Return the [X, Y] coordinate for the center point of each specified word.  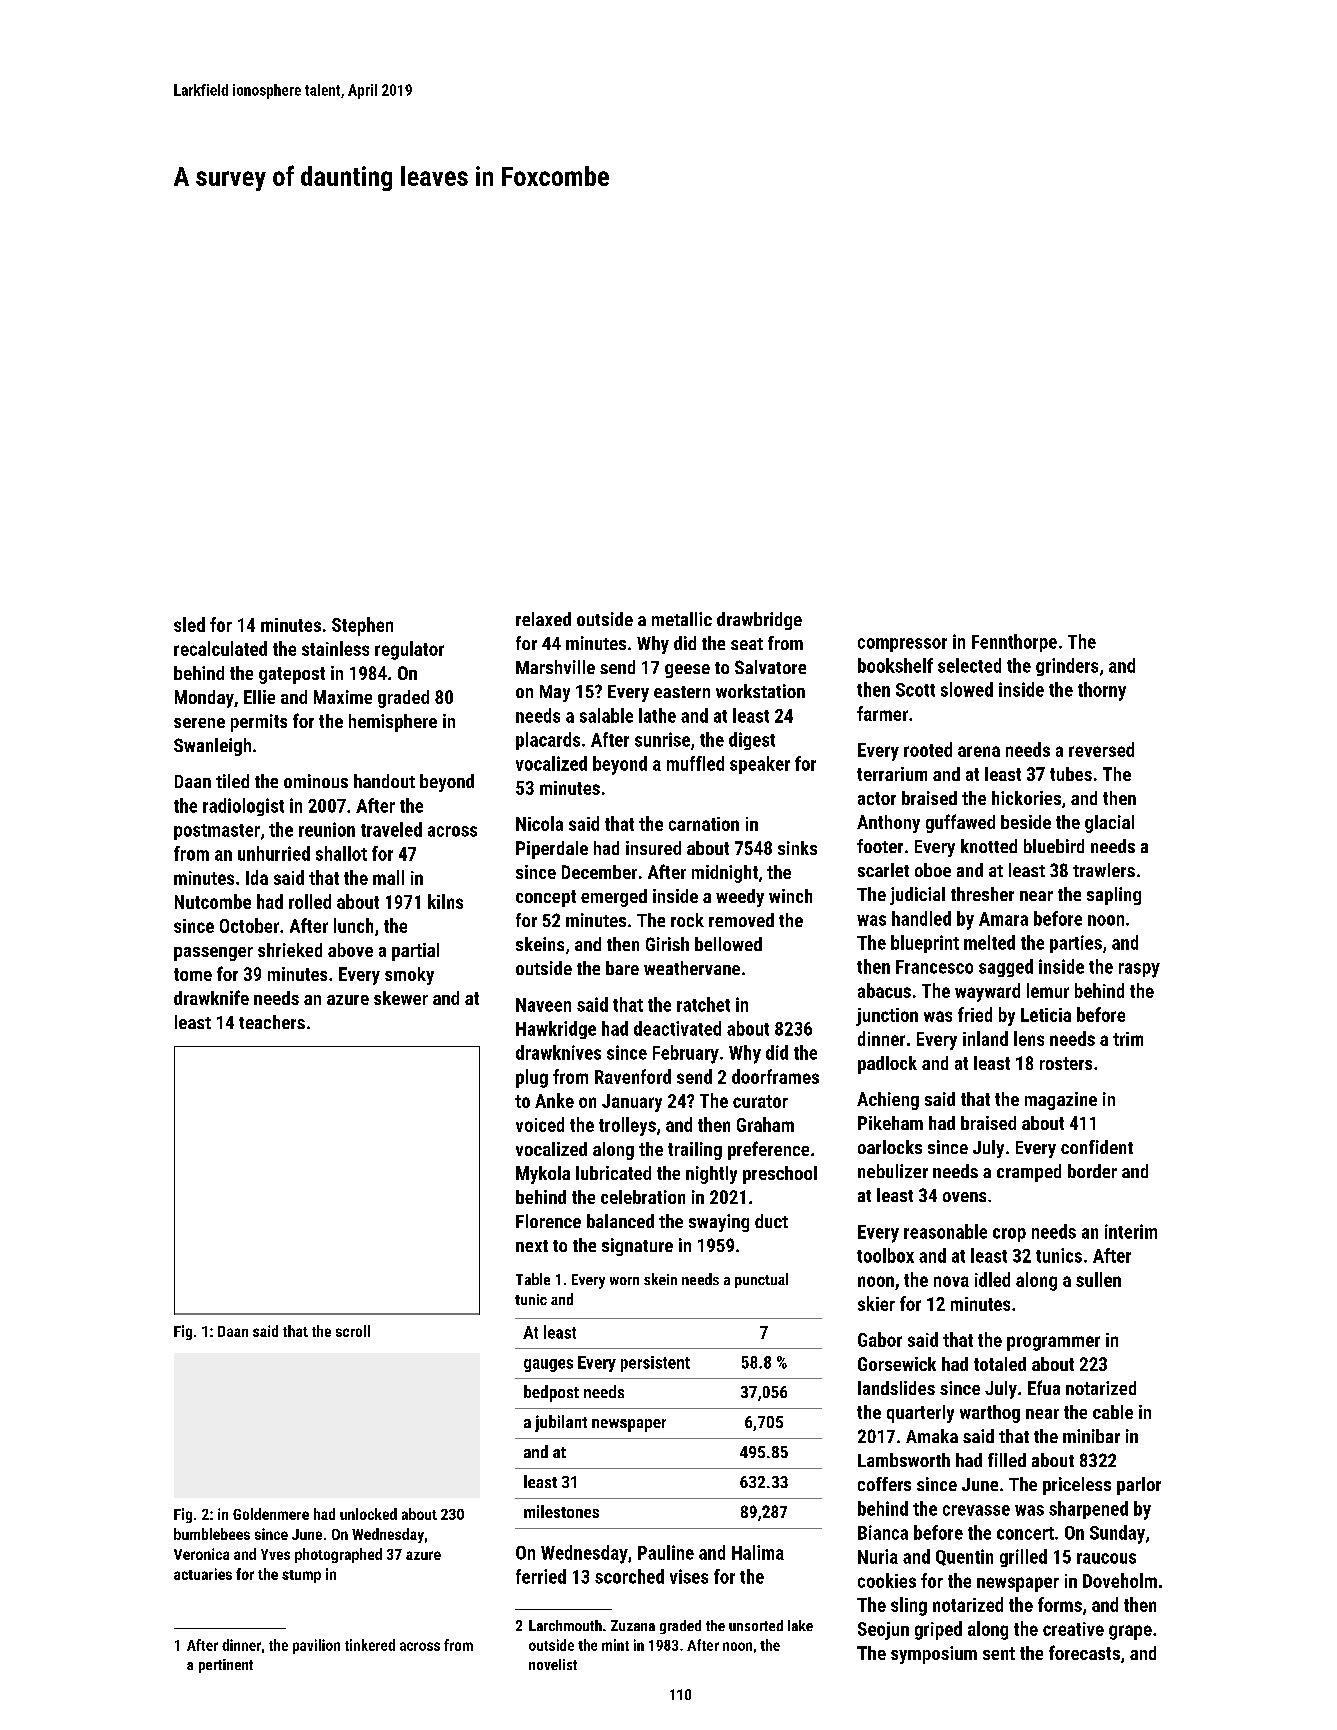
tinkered [370, 1645]
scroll [353, 1331]
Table [533, 1279]
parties [1076, 944]
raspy [1139, 970]
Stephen [362, 626]
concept [546, 898]
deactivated [677, 1028]
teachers [272, 1022]
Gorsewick [897, 1364]
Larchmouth [565, 1625]
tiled [232, 781]
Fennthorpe [1014, 643]
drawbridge [759, 621]
